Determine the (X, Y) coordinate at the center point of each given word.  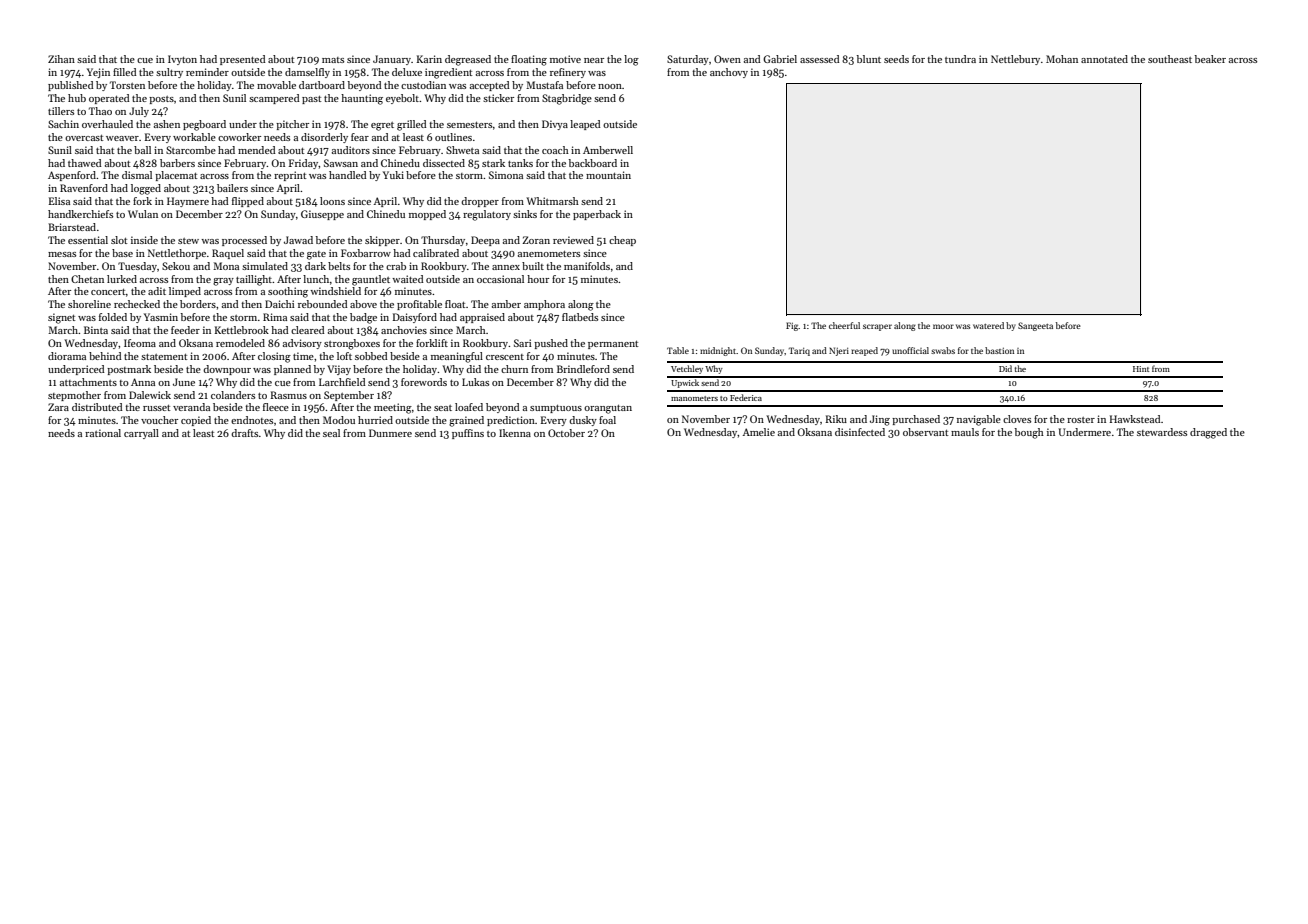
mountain (608, 175)
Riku (836, 419)
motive (565, 59)
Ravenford (84, 188)
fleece (276, 407)
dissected (444, 163)
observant (925, 432)
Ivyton (182, 60)
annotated (1104, 59)
